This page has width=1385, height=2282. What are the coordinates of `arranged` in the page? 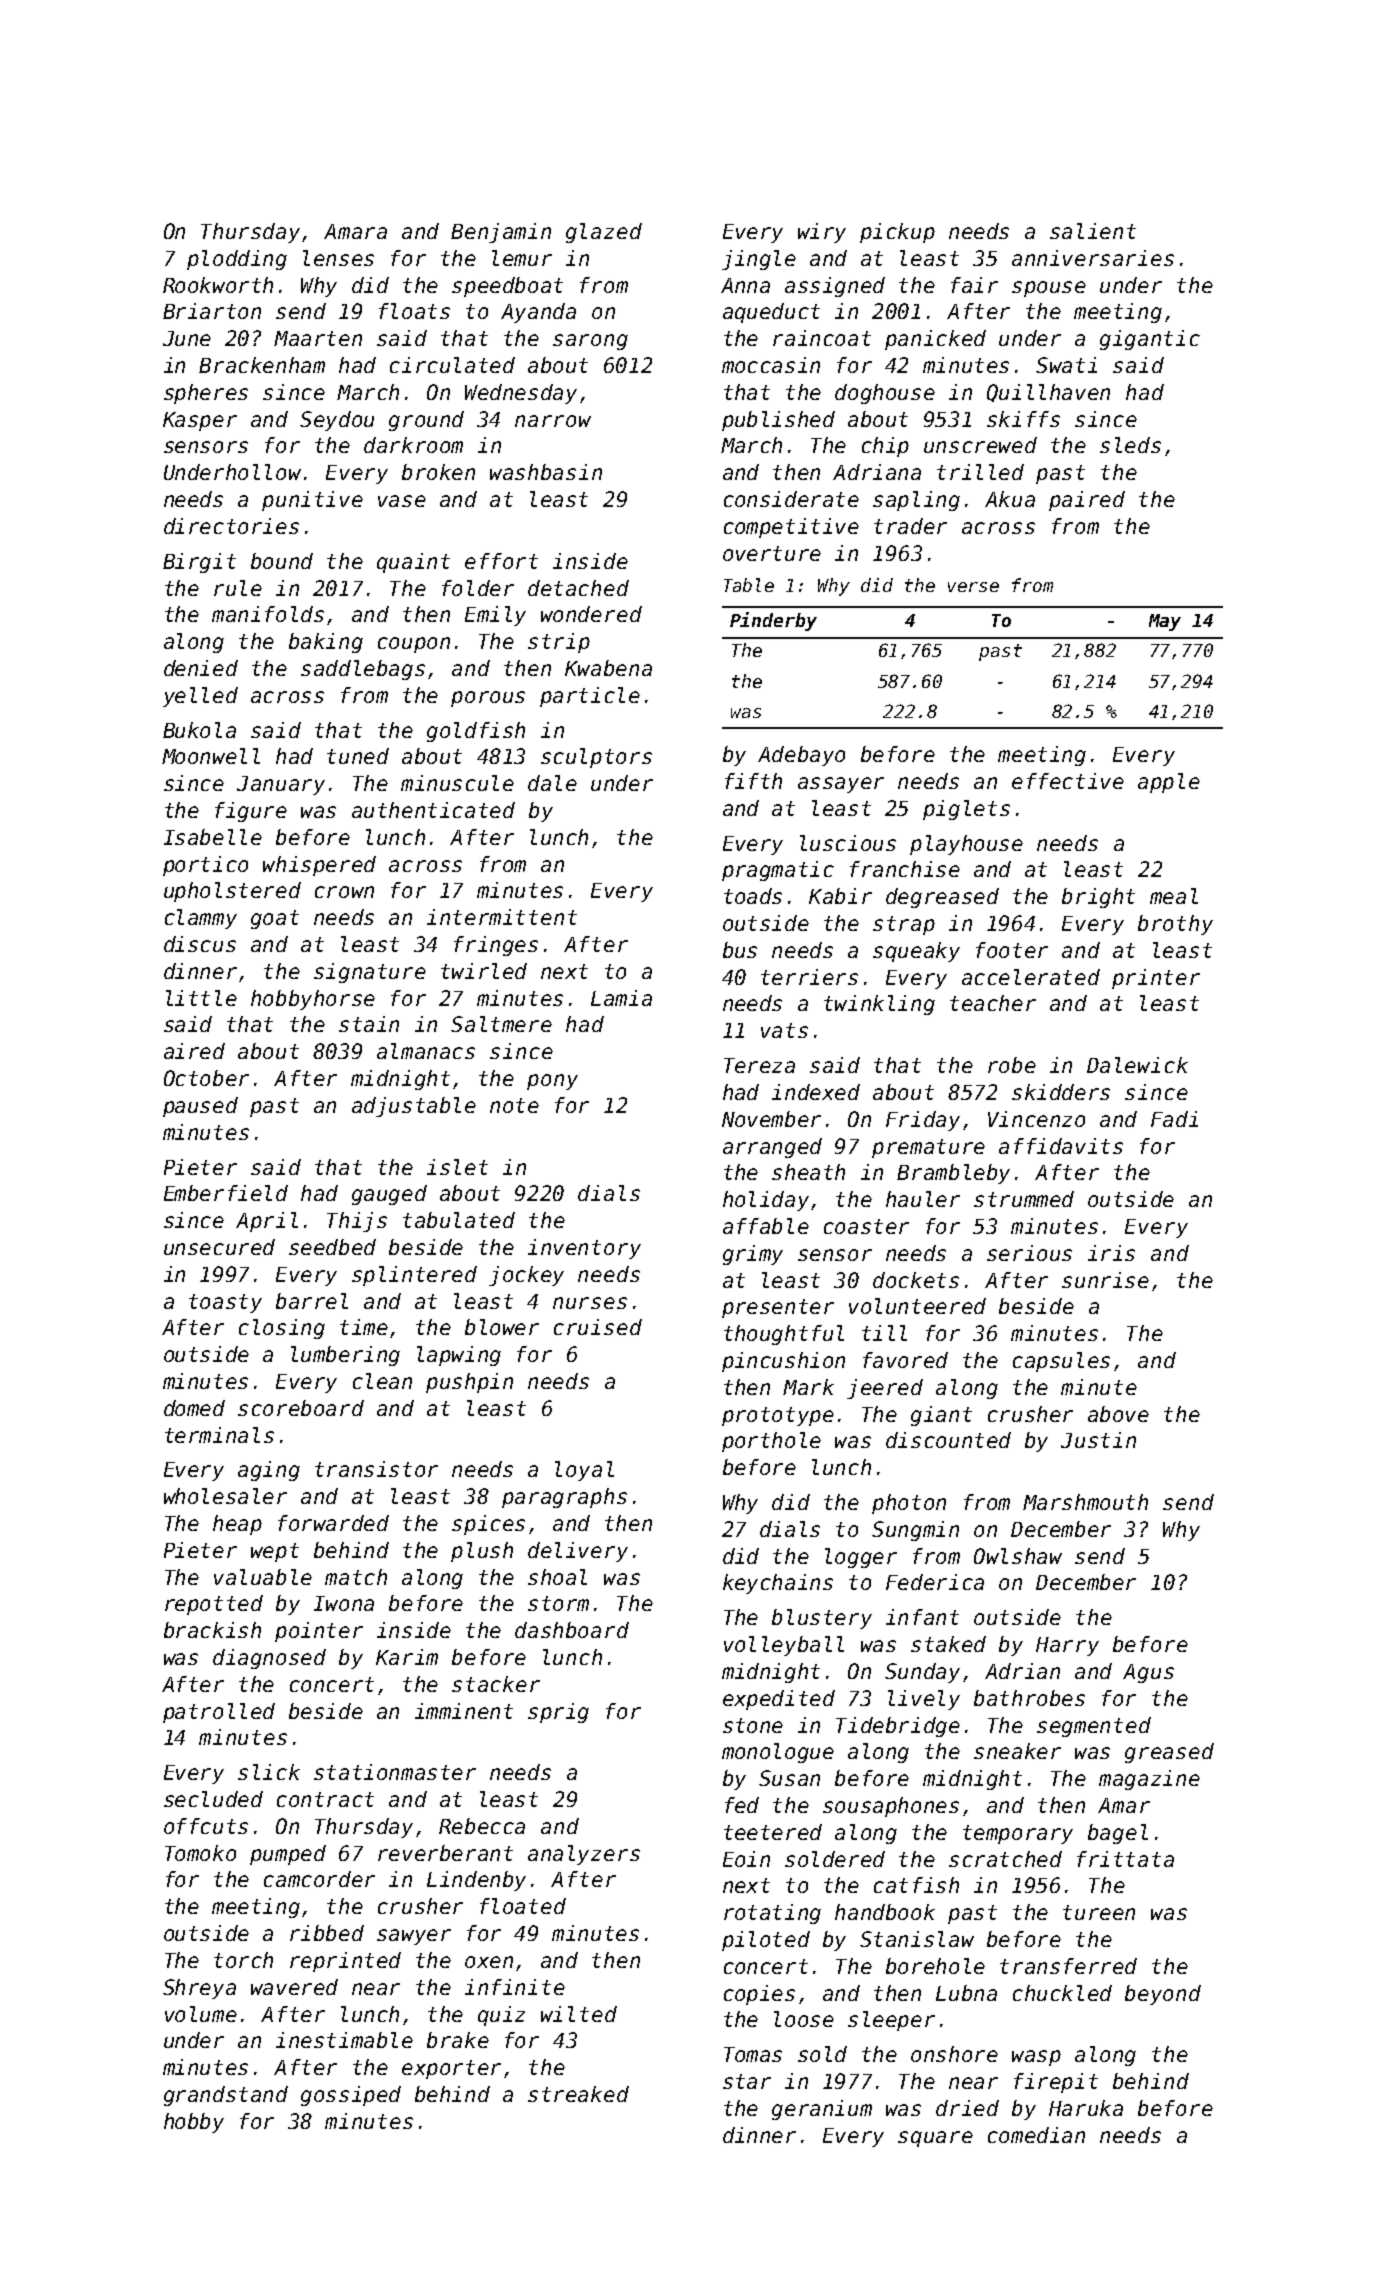 It's located at (772, 1148).
